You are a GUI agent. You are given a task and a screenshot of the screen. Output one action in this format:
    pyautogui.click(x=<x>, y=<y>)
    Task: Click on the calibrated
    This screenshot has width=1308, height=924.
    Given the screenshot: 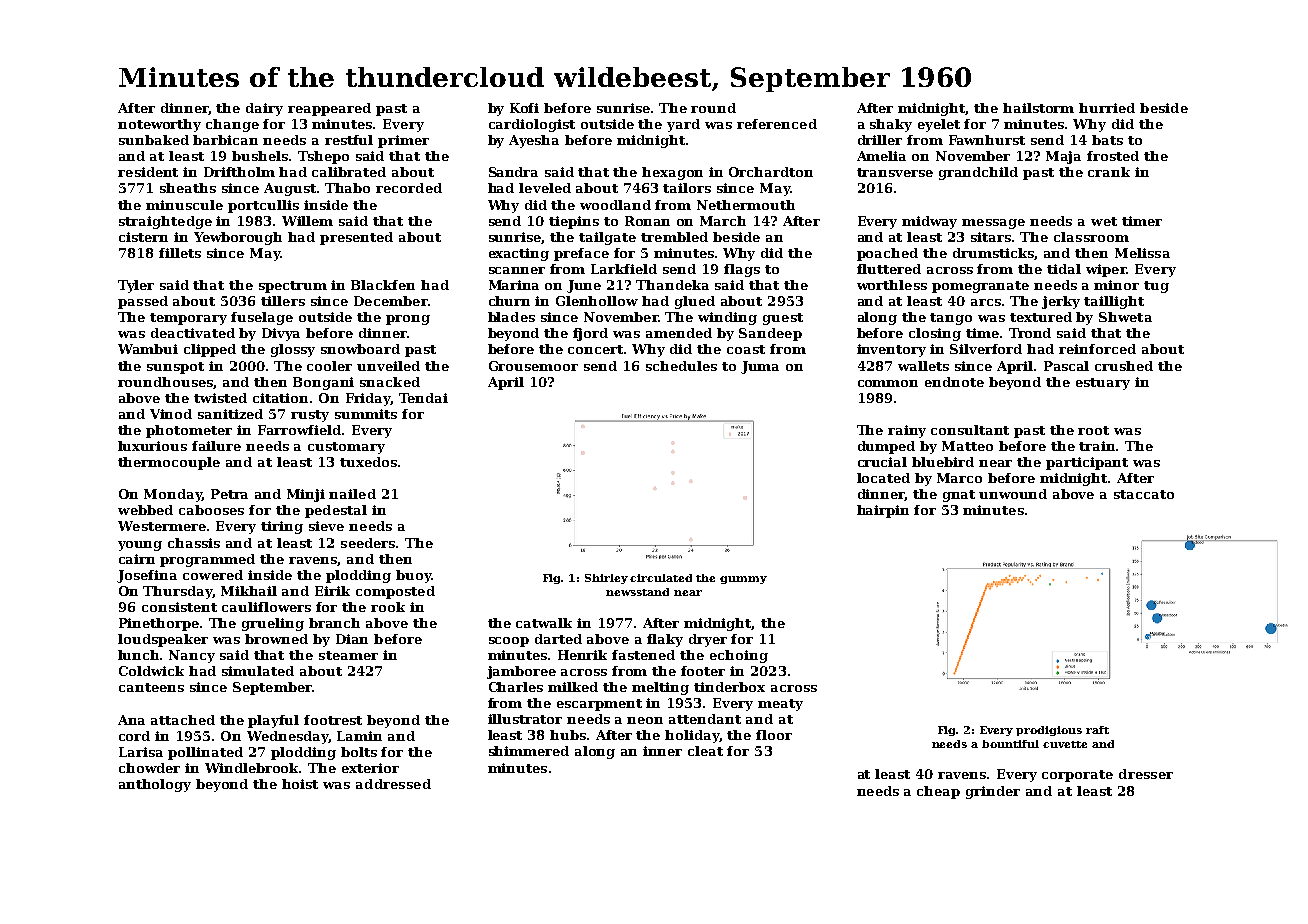 What is the action you would take?
    pyautogui.click(x=349, y=172)
